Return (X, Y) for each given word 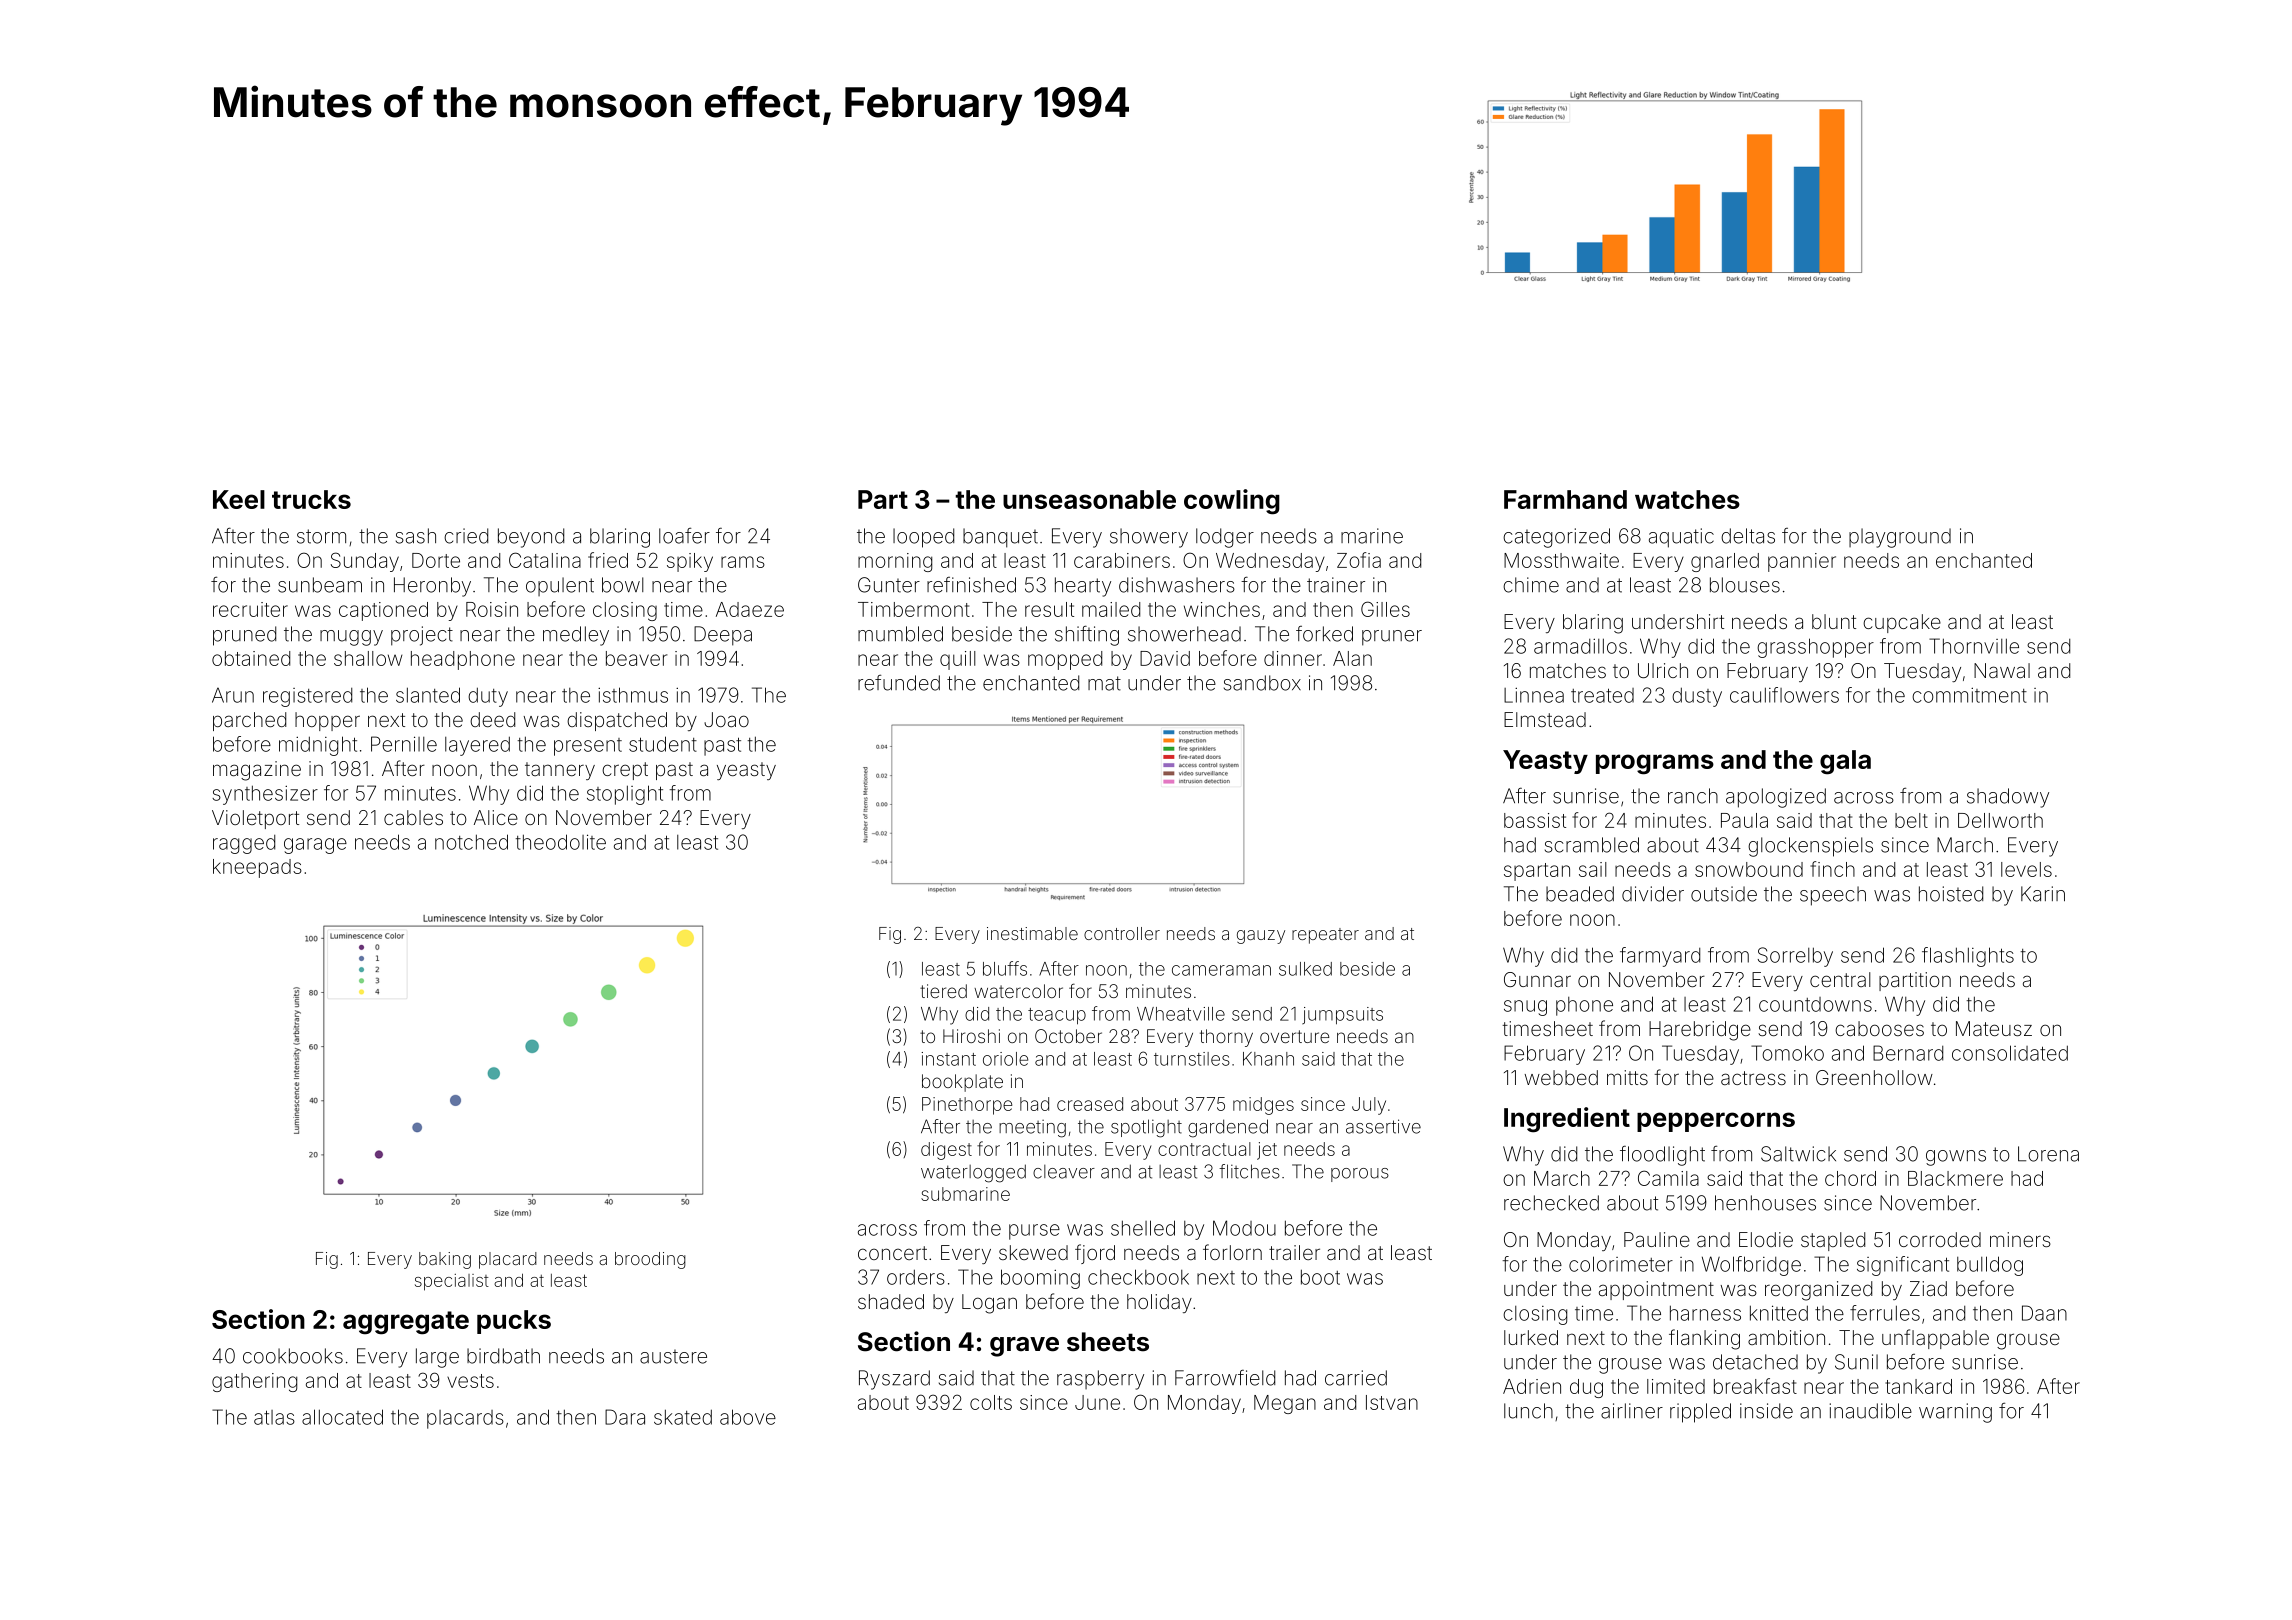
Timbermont (914, 609)
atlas (274, 1417)
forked (1324, 634)
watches (1687, 499)
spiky (690, 562)
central (1840, 979)
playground (1900, 538)
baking (445, 1260)
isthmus (633, 695)
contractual (1204, 1149)
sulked (1305, 969)
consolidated (2010, 1053)
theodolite (561, 842)
